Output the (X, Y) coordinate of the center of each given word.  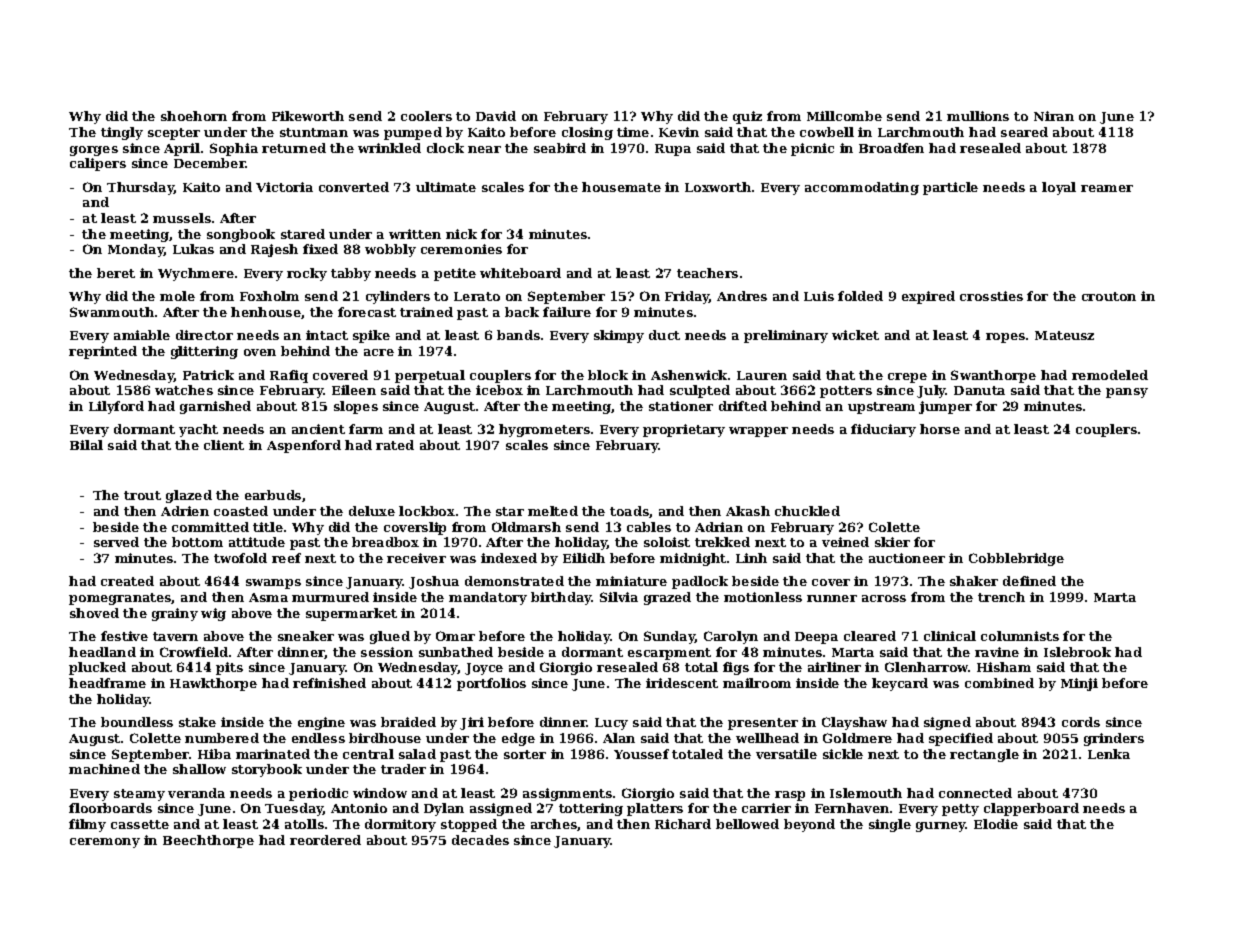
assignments (567, 794)
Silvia (619, 597)
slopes (356, 407)
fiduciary (883, 430)
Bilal (86, 445)
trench (1001, 597)
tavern (175, 636)
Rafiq (289, 376)
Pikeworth (308, 116)
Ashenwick (689, 375)
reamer (1107, 188)
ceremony (105, 843)
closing (587, 133)
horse (940, 429)
